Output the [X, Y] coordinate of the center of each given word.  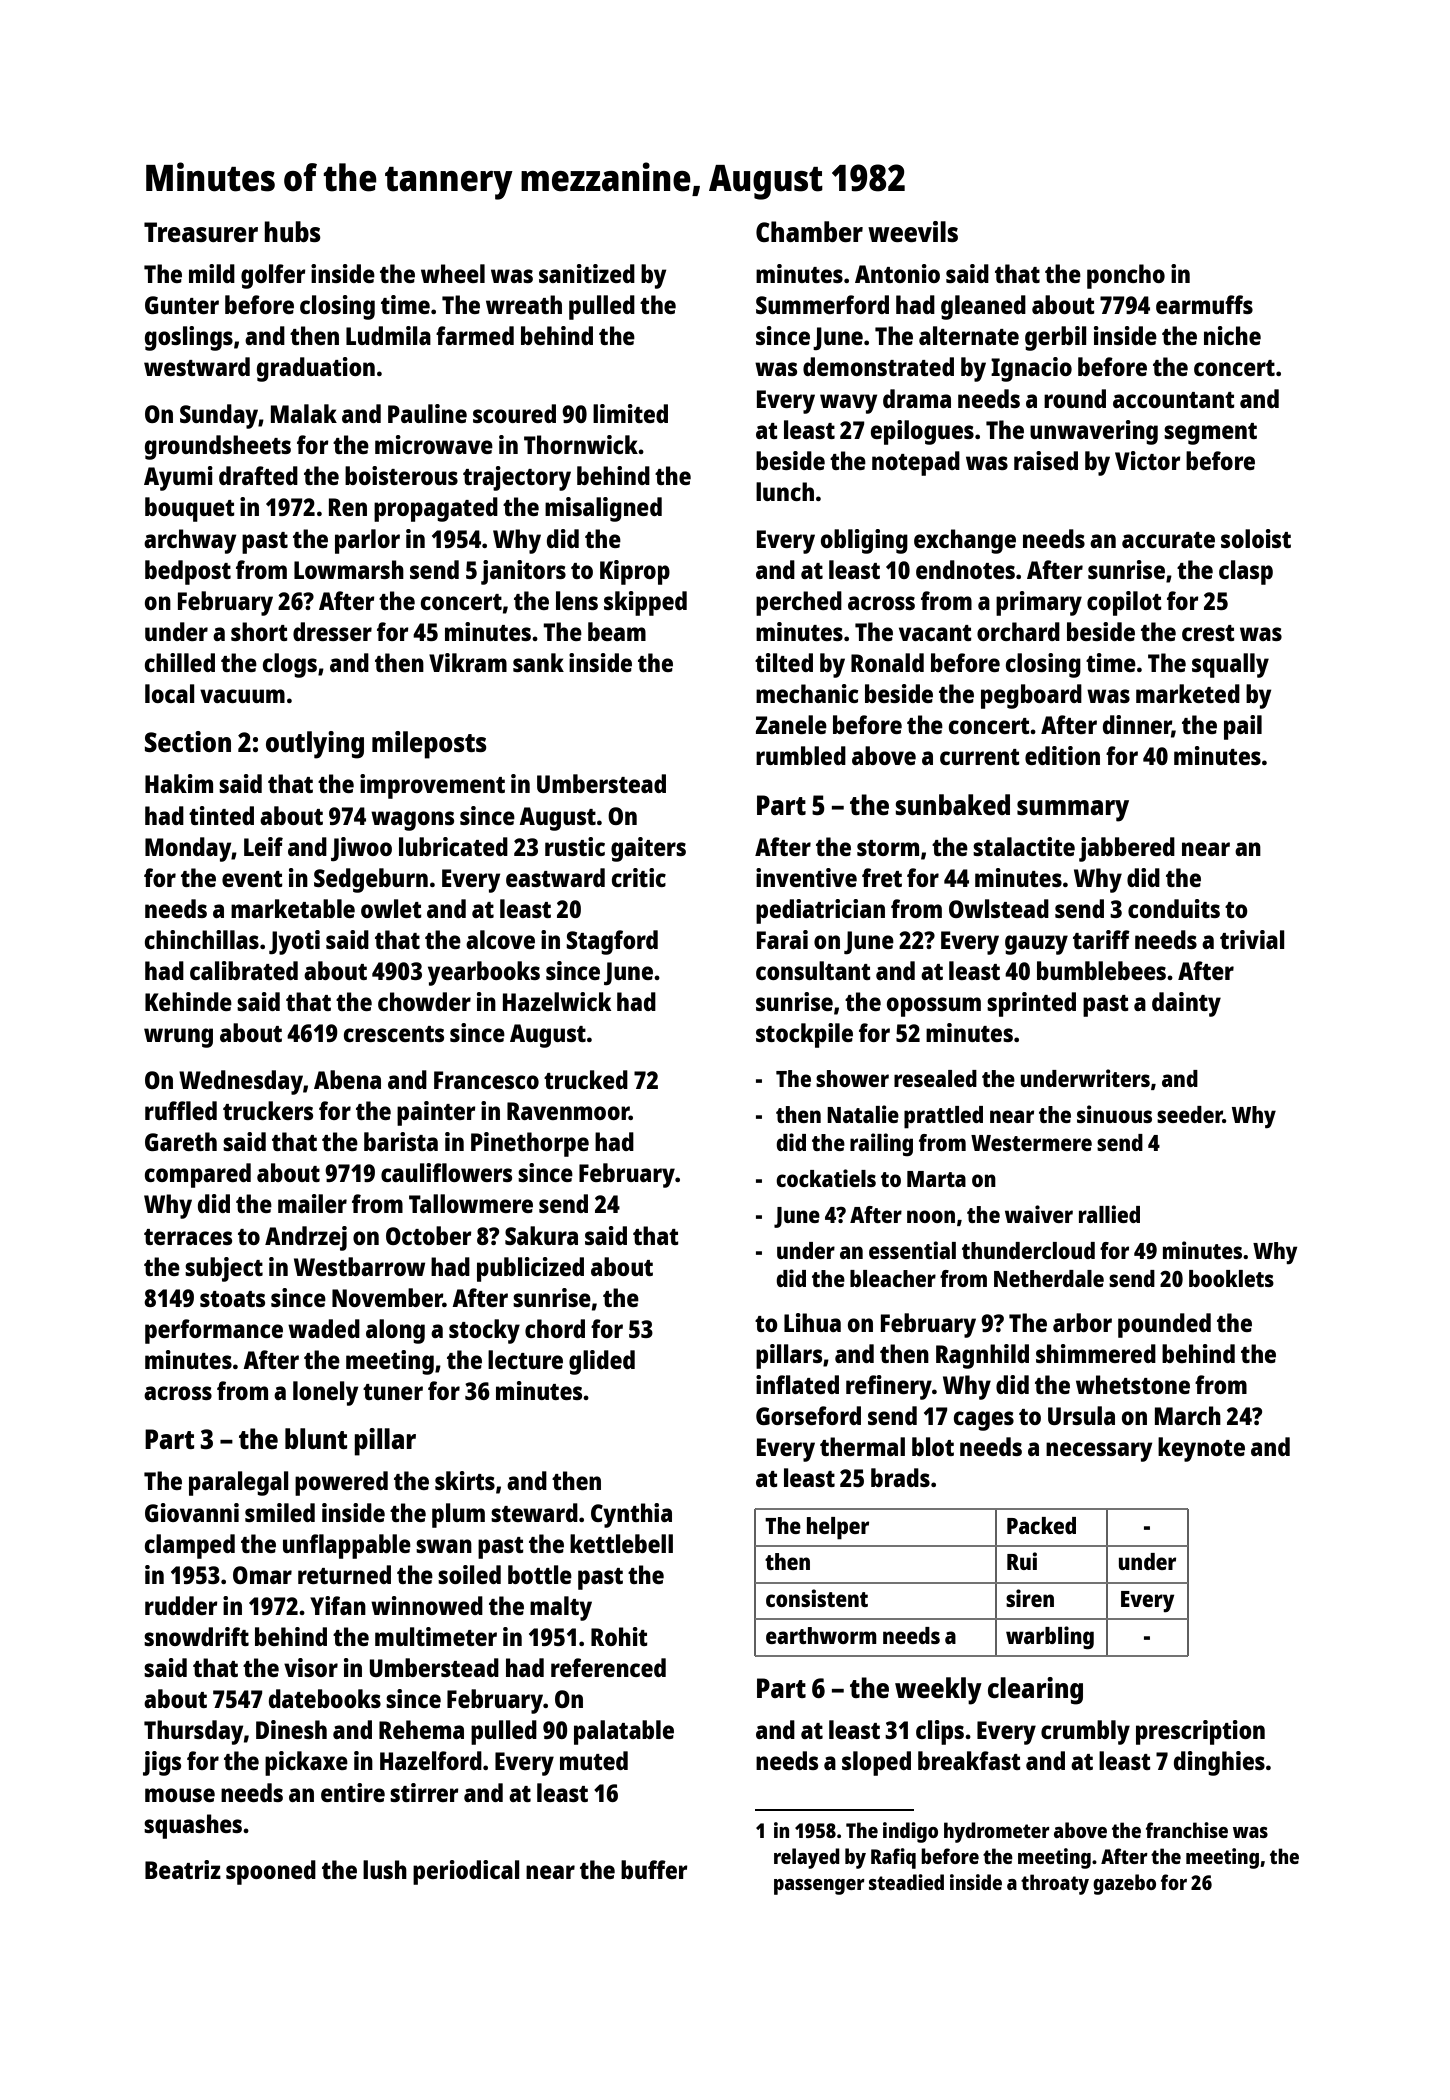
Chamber [809, 231]
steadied [906, 1882]
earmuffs [1204, 304]
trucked [586, 1079]
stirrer [424, 1792]
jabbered [1127, 849]
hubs [292, 231]
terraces [188, 1237]
